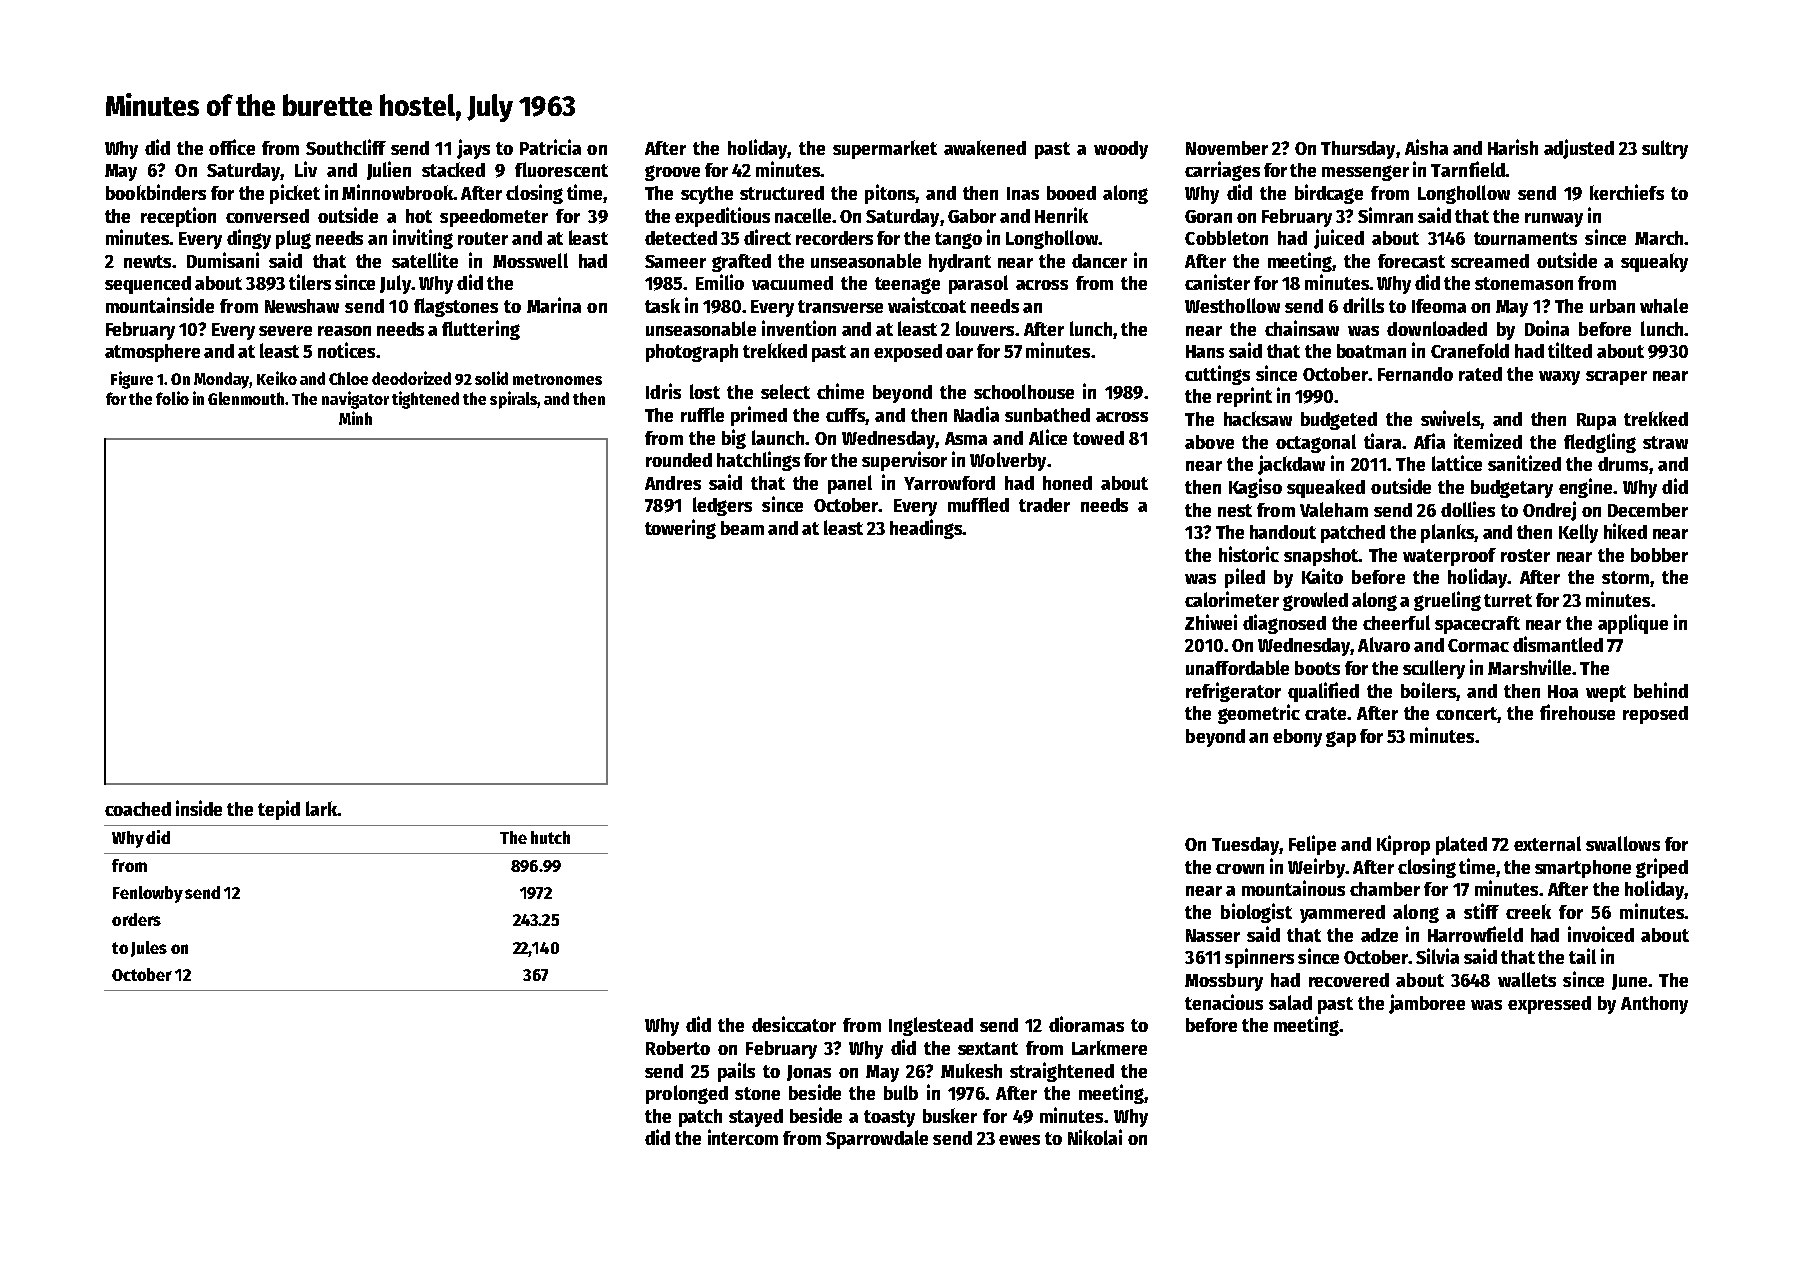  Describe the element at coordinates (722, 506) in the screenshot. I see `ledgers` at that location.
